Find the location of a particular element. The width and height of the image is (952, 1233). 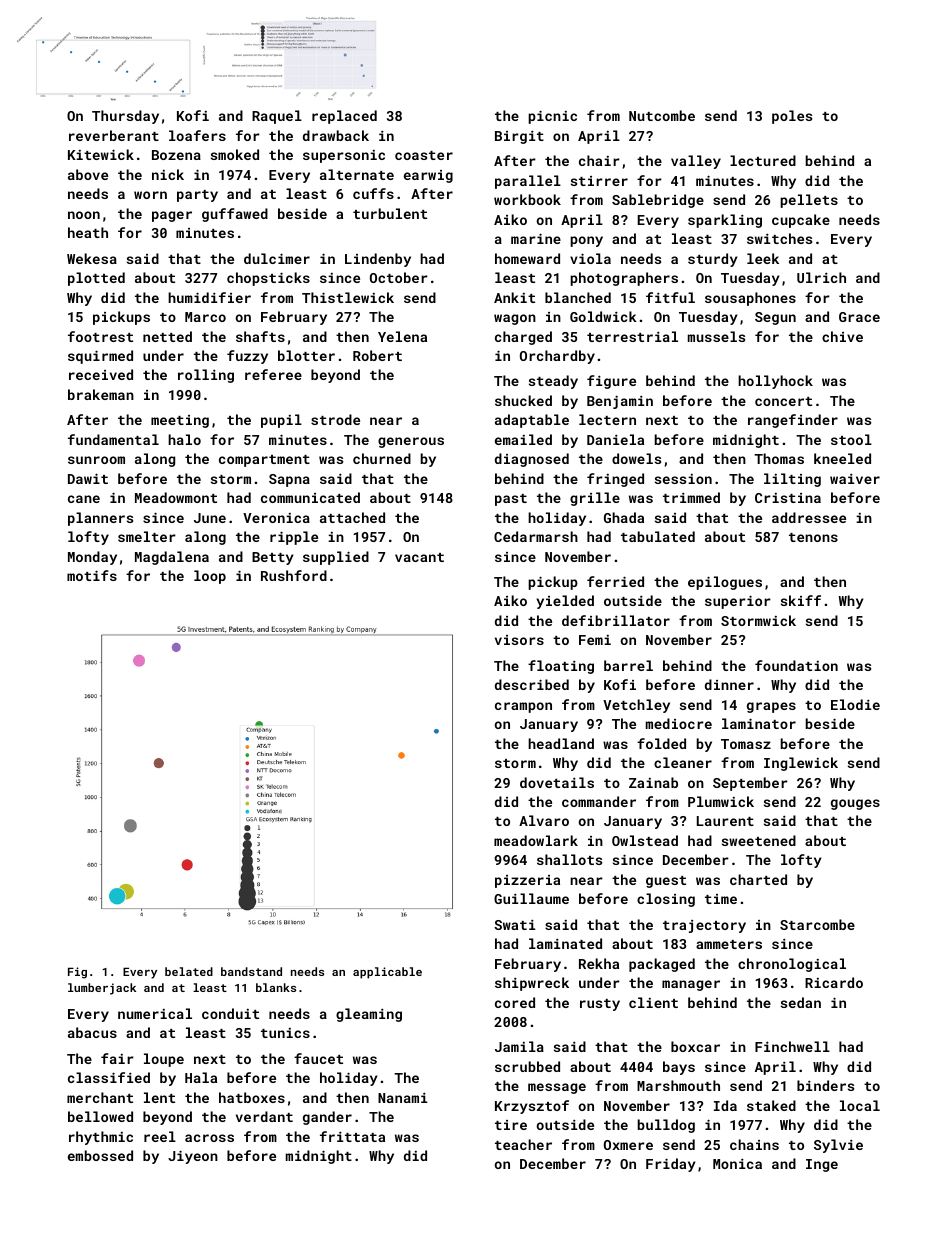

Cristina is located at coordinates (788, 498).
